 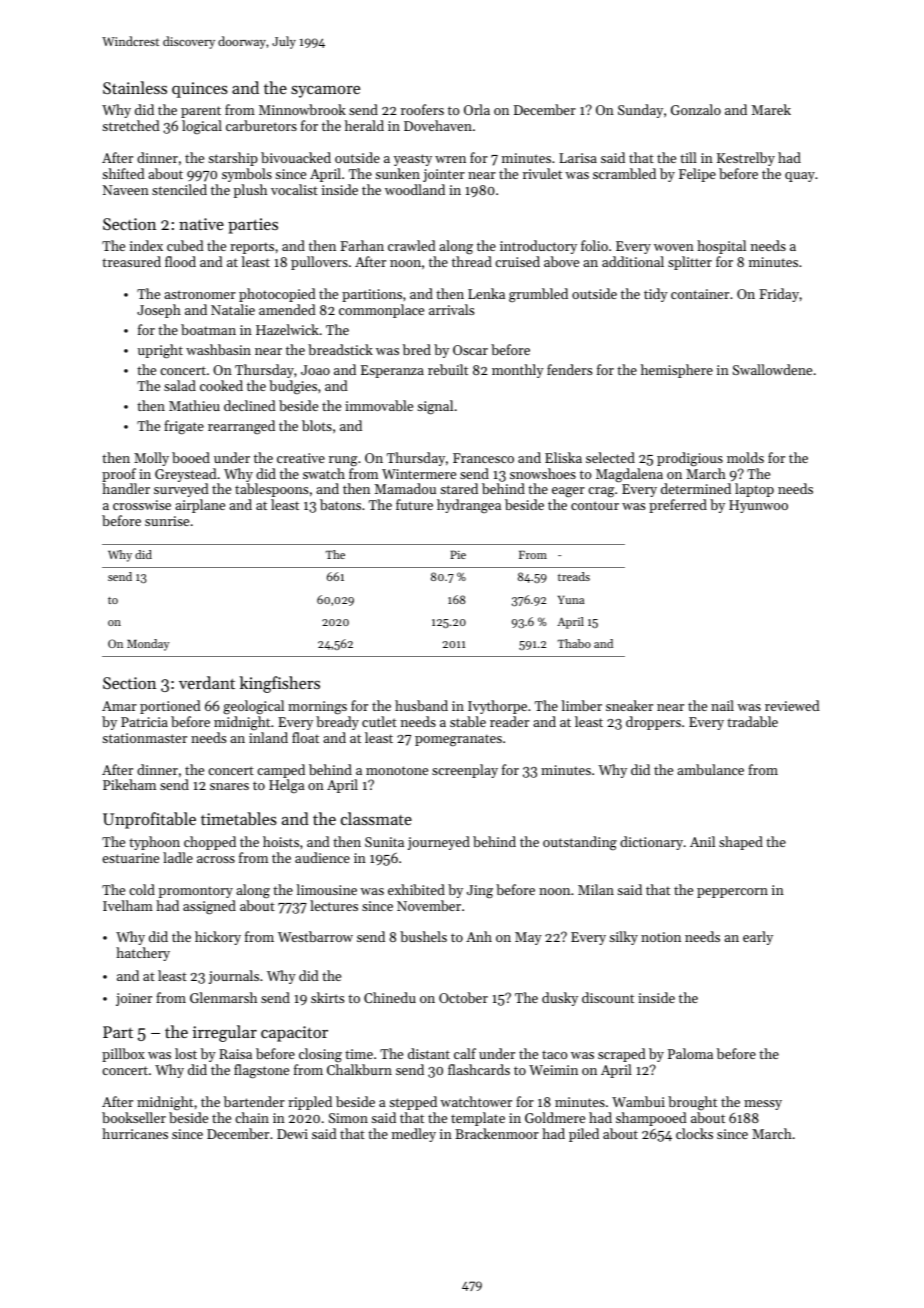 What do you see at coordinates (201, 112) in the image?
I see `parent` at bounding box center [201, 112].
